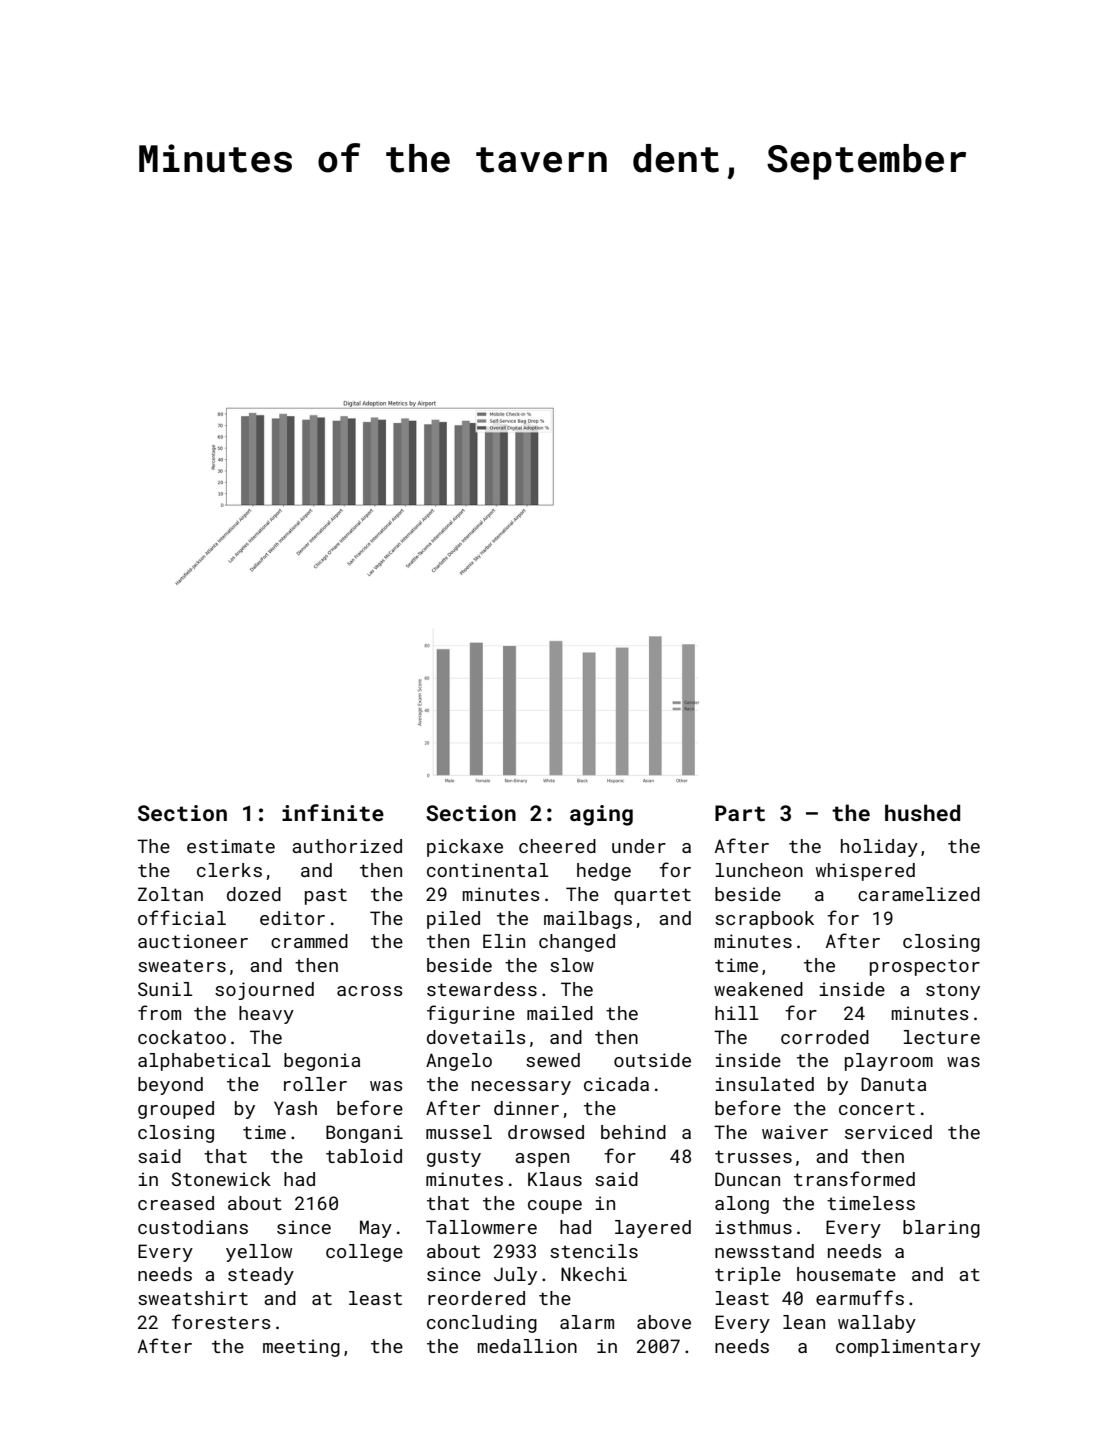 This document has height=1447, width=1118. What do you see at coordinates (333, 812) in the document?
I see `infinite` at bounding box center [333, 812].
